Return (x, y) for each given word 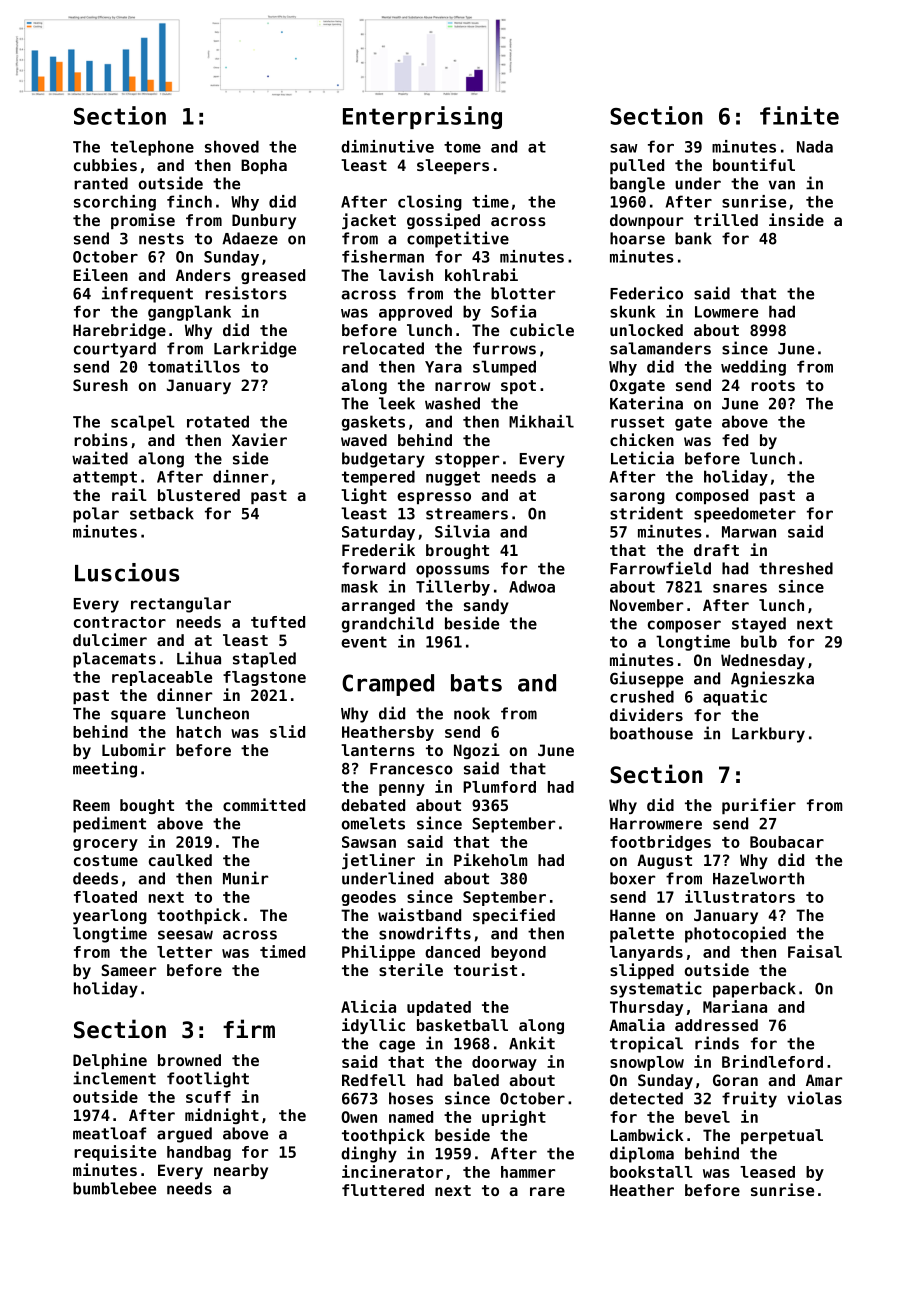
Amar (824, 1080)
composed (712, 496)
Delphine (110, 1061)
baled (476, 1080)
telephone (152, 148)
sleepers (453, 166)
